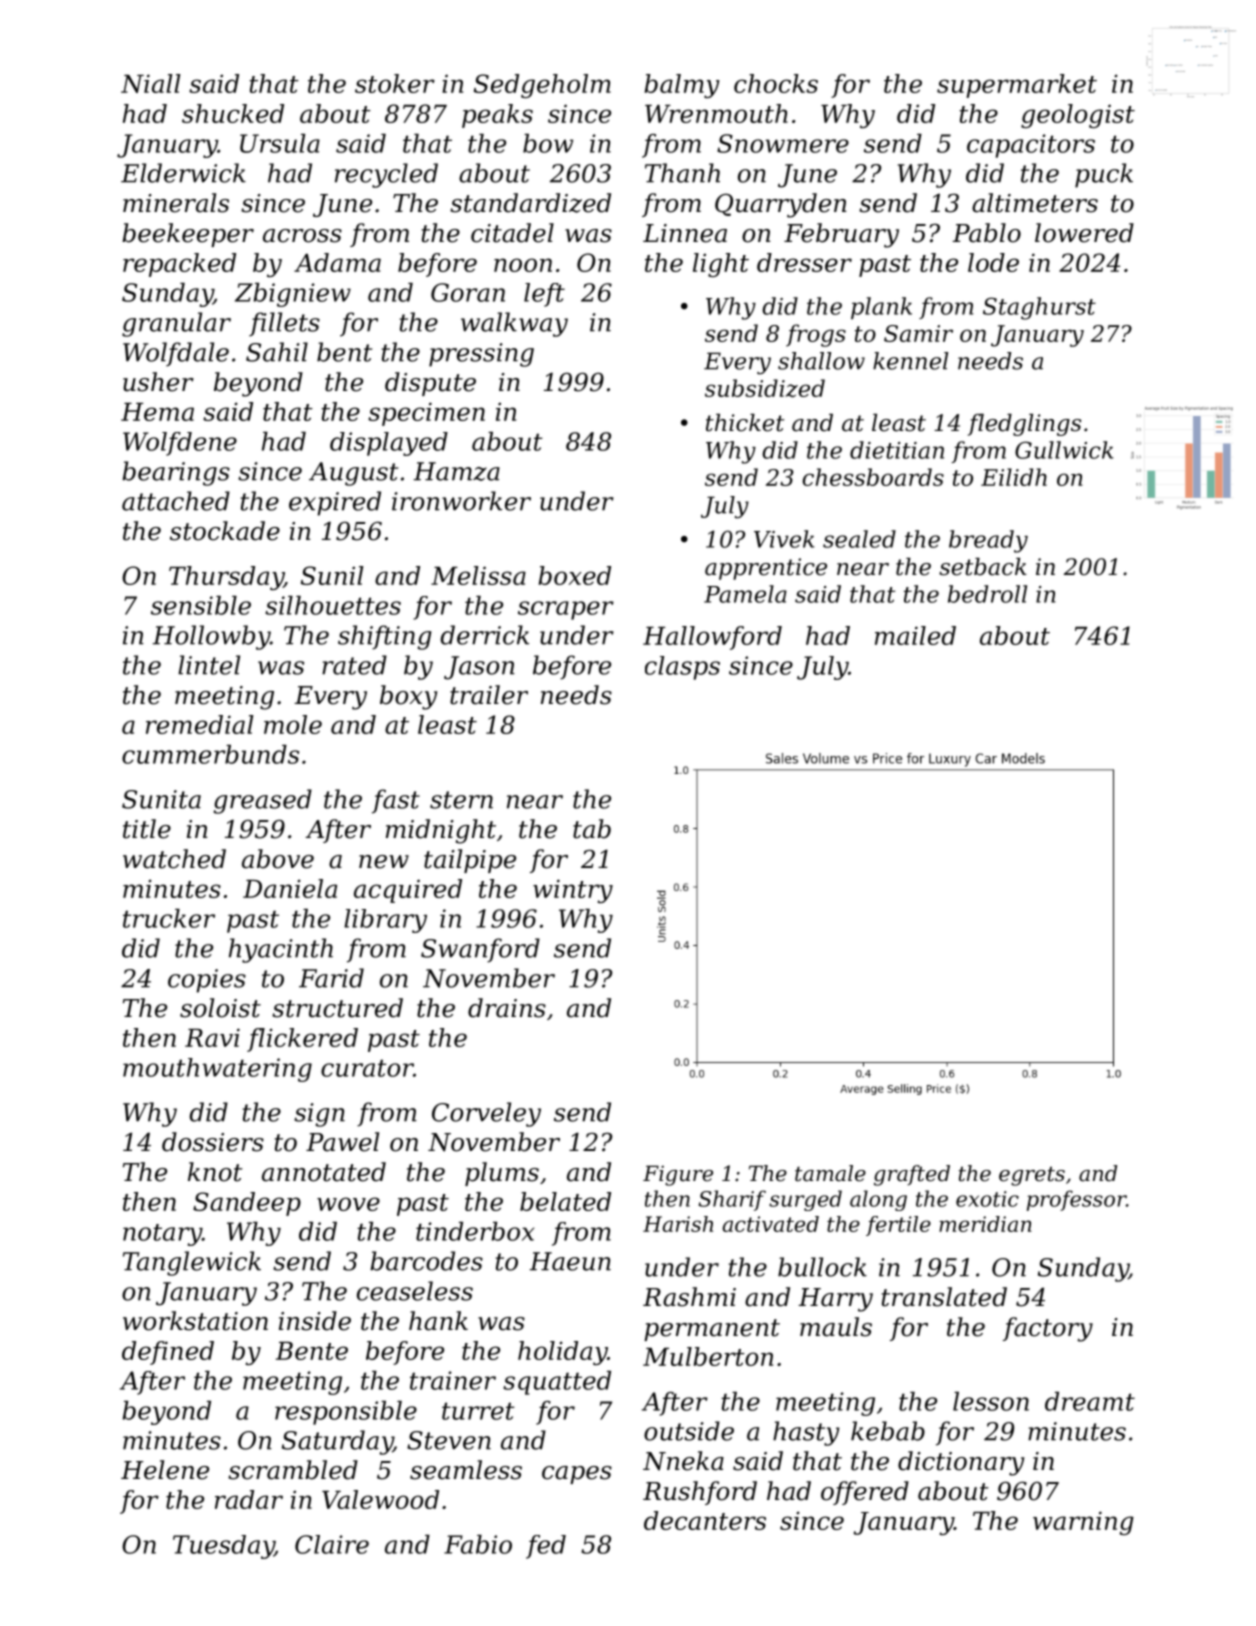 This screenshot has height=1626, width=1256. What do you see at coordinates (915, 635) in the screenshot?
I see `mailed` at bounding box center [915, 635].
